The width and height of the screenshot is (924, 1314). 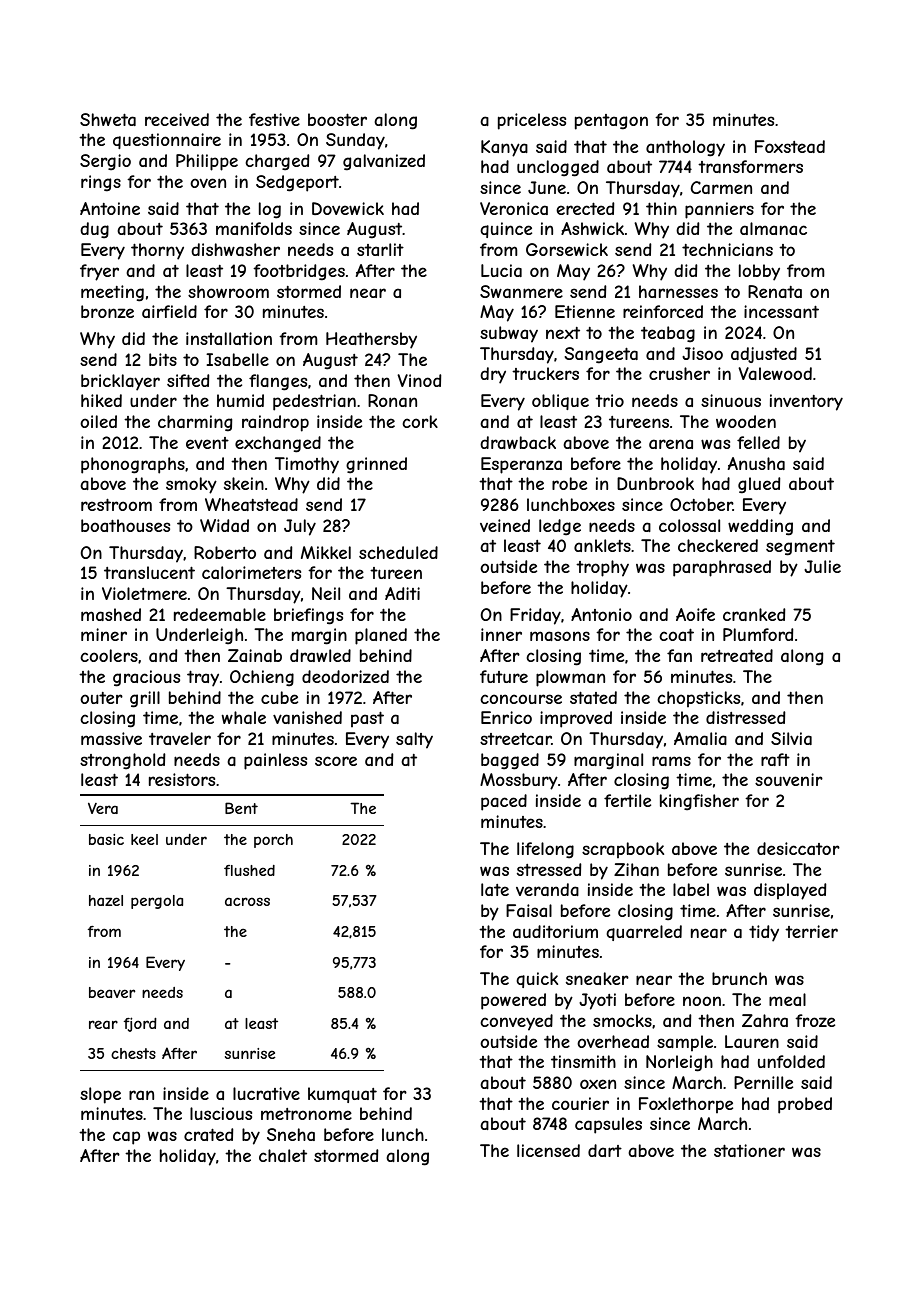 What do you see at coordinates (798, 848) in the screenshot?
I see `desiccator` at bounding box center [798, 848].
